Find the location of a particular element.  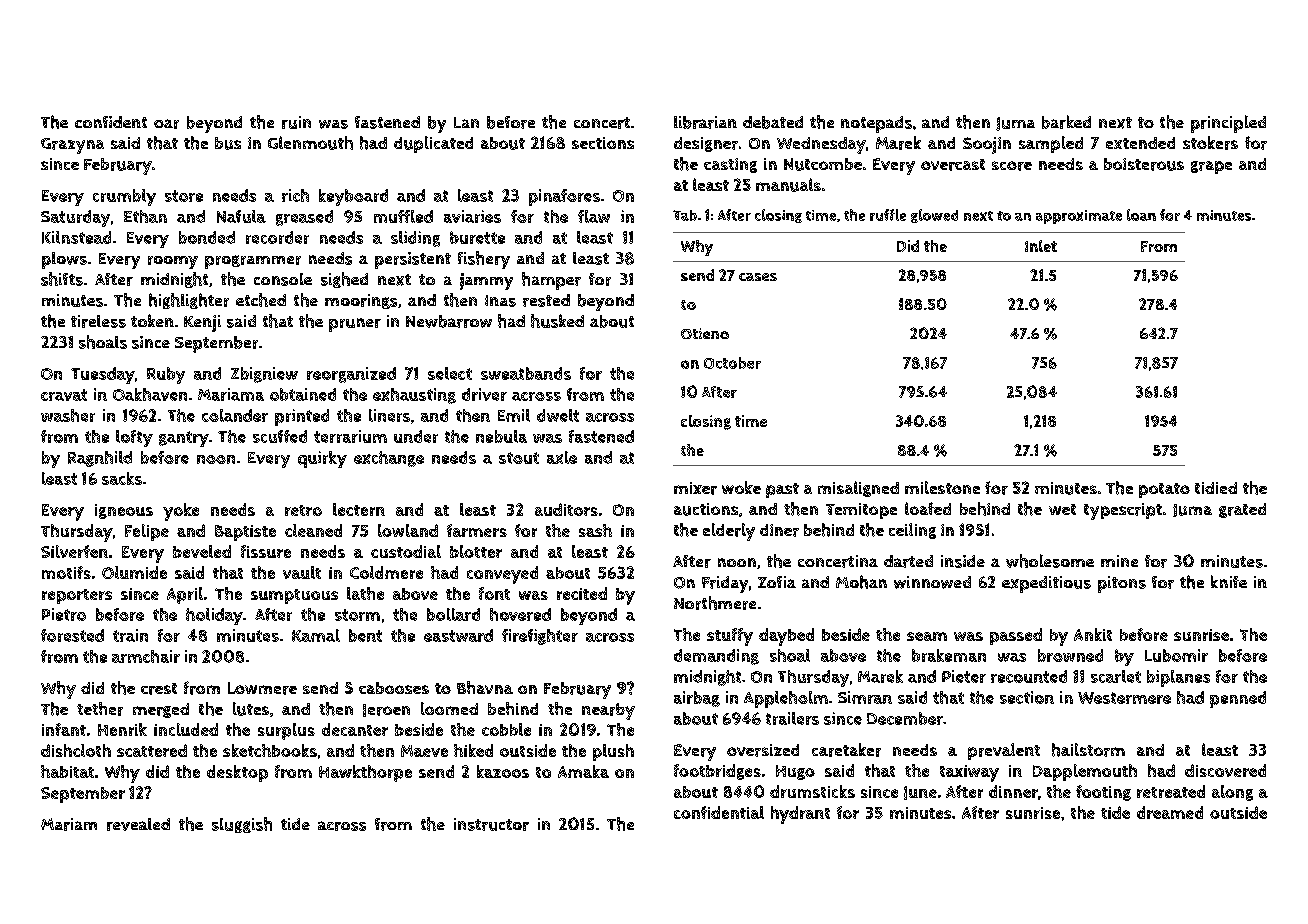

Otieno is located at coordinates (705, 333).
